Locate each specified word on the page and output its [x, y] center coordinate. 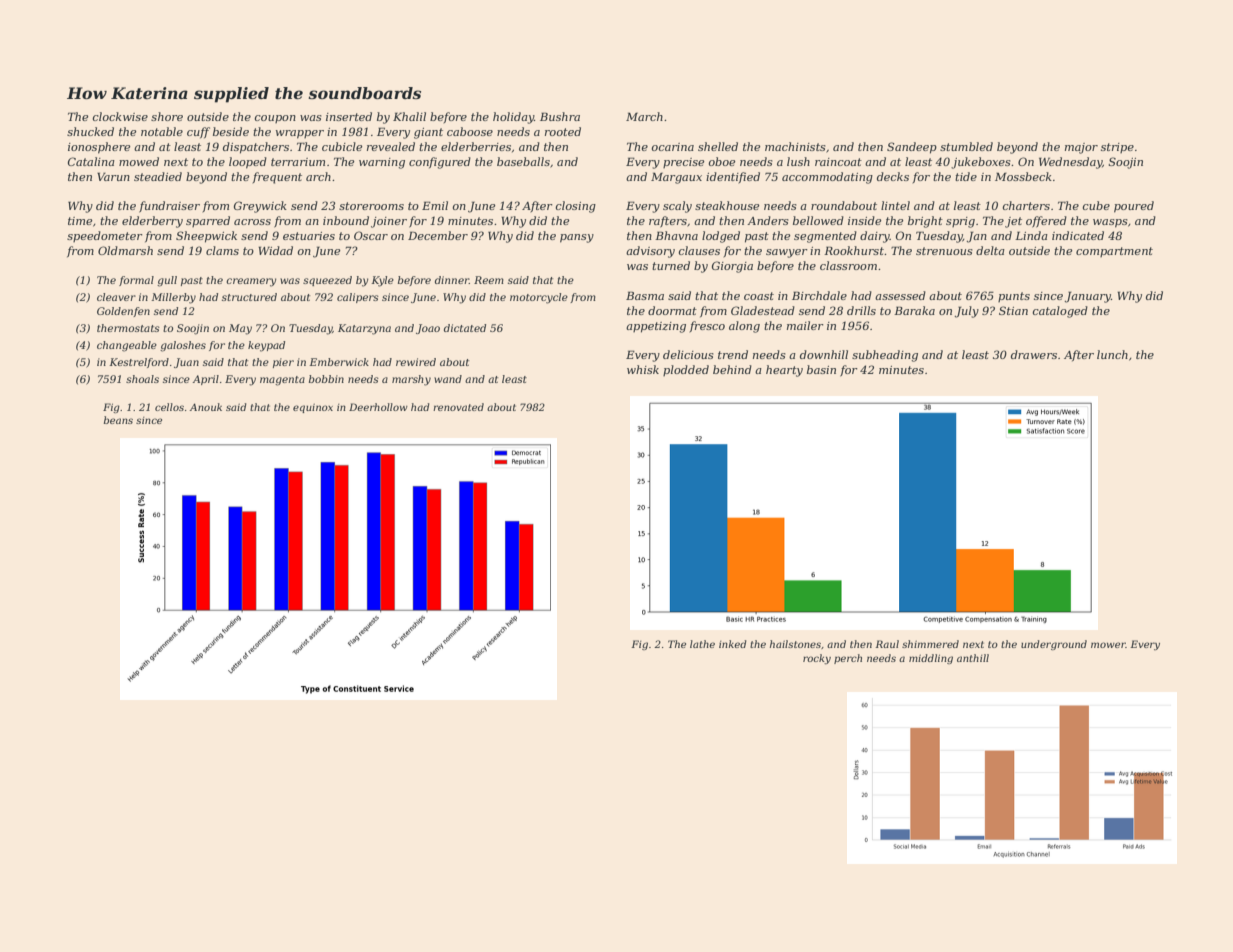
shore [167, 116]
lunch [1112, 354]
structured [249, 297]
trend [733, 354]
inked [733, 644]
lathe [702, 644]
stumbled [966, 146]
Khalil [409, 116]
